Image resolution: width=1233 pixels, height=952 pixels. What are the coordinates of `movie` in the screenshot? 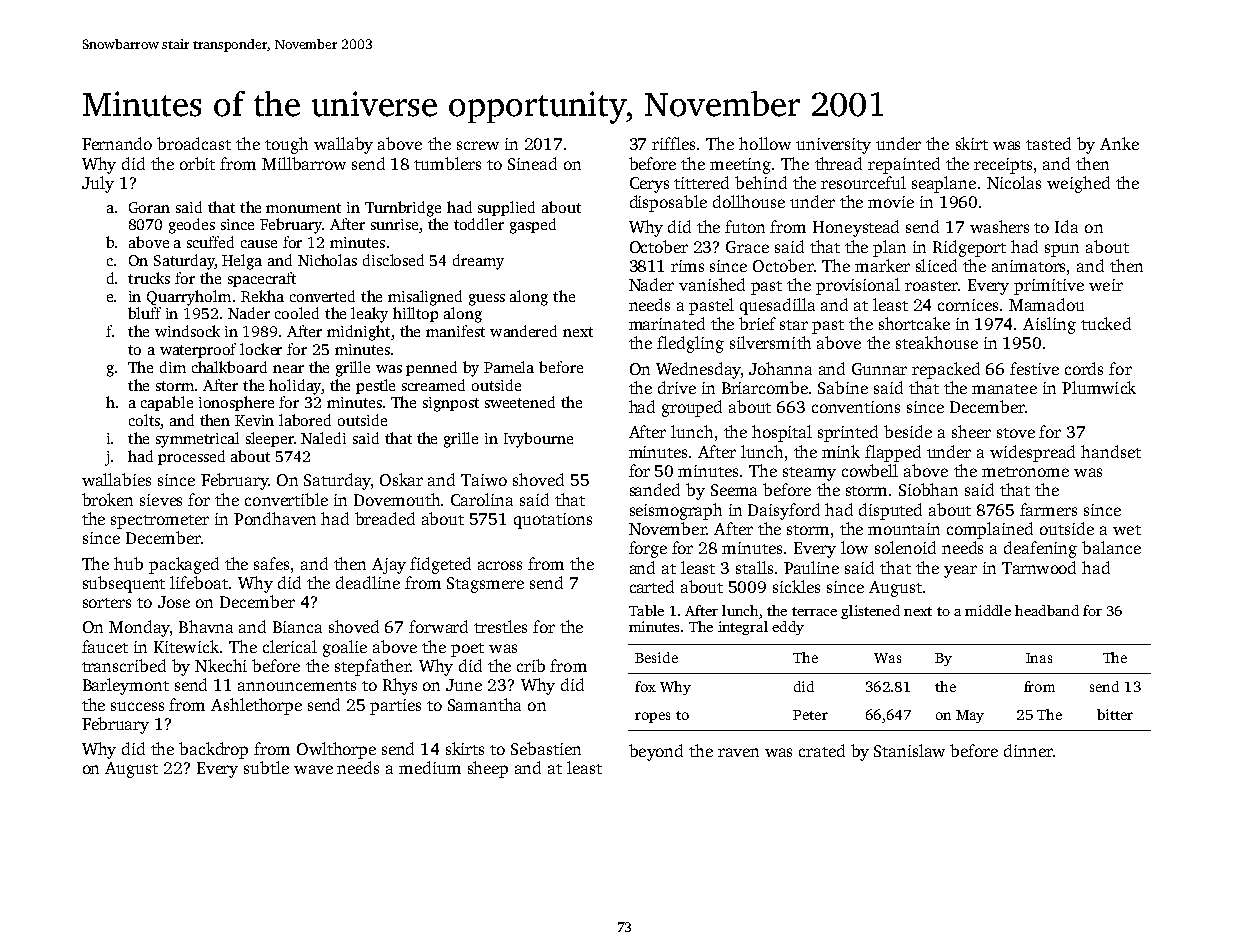 It's located at (891, 202).
